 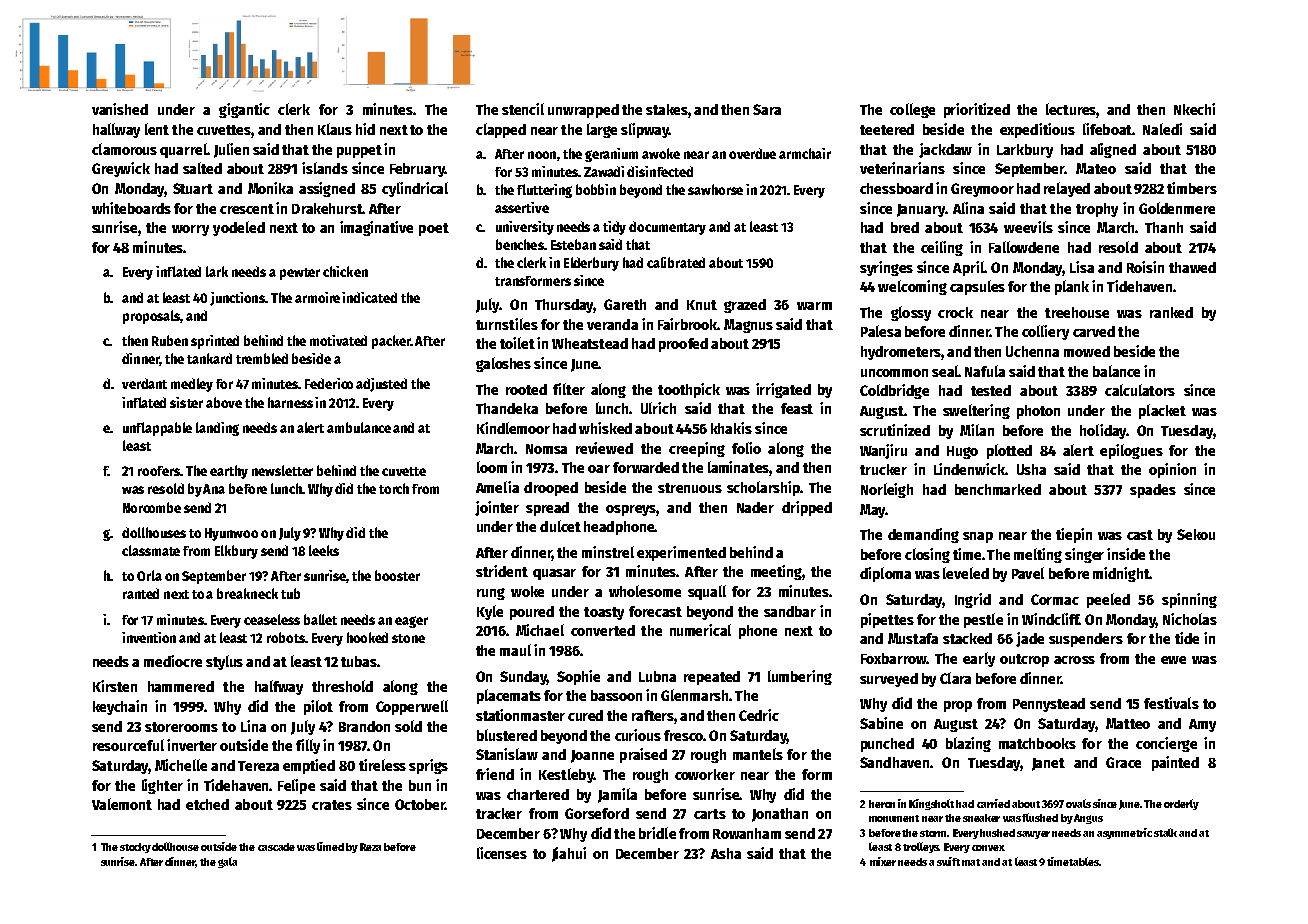 What do you see at coordinates (883, 861) in the image?
I see `mixer` at bounding box center [883, 861].
